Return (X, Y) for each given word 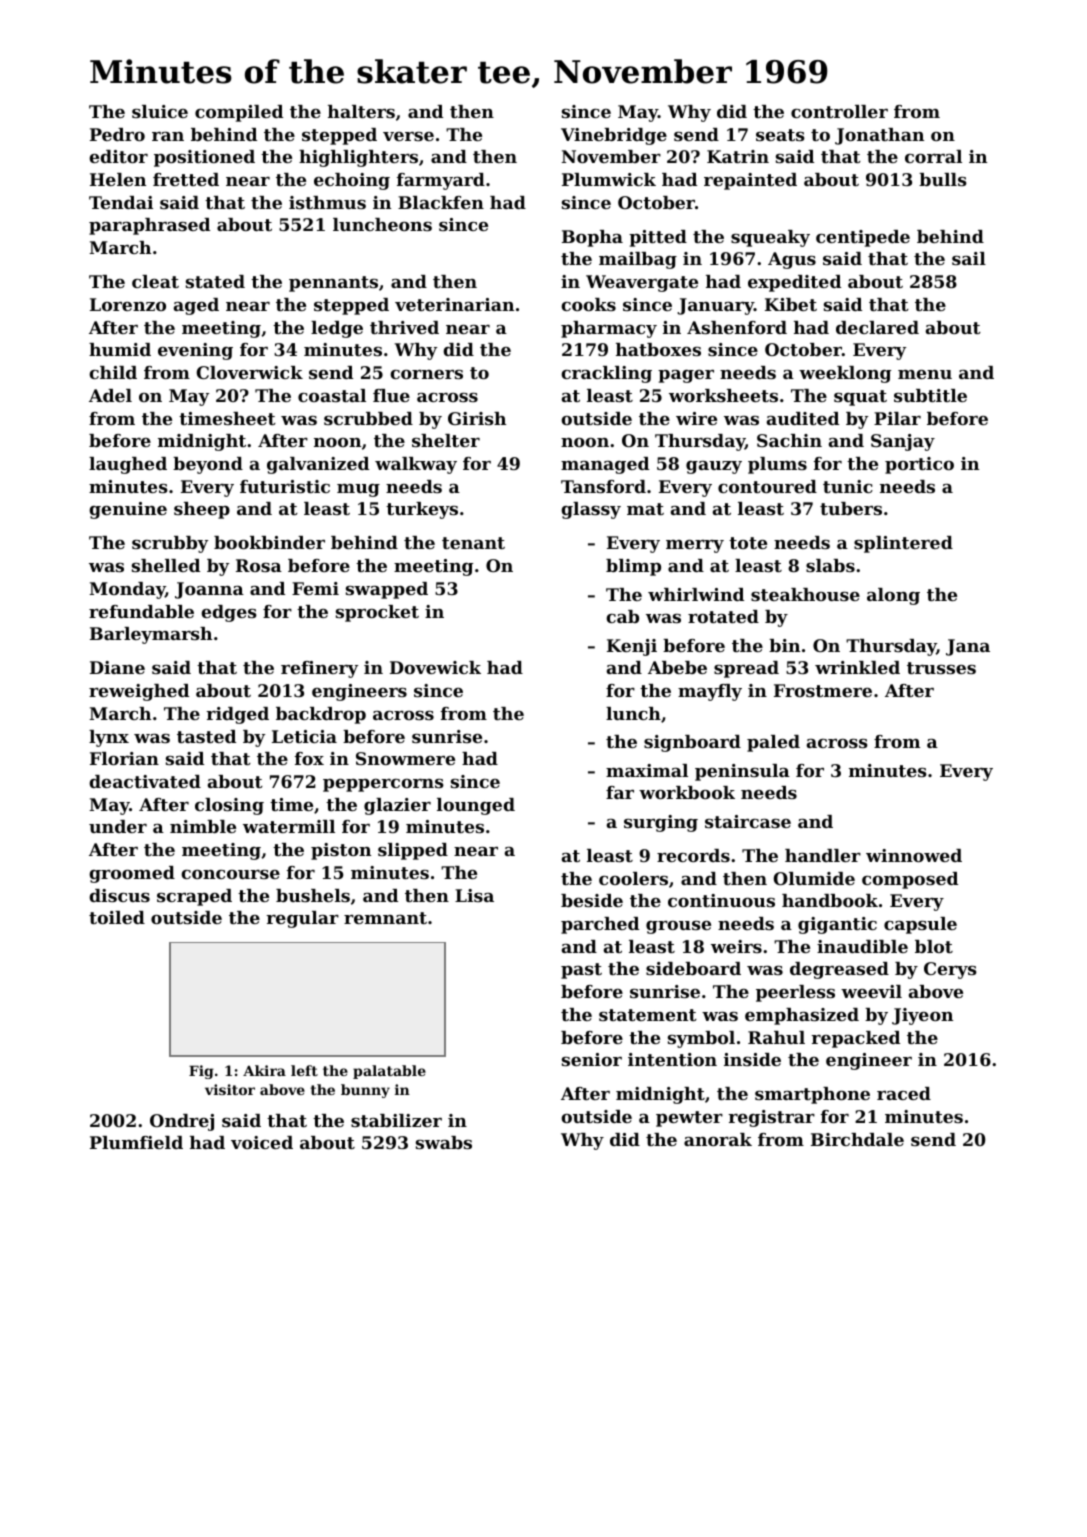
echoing (352, 181)
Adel (110, 395)
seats (780, 135)
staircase (748, 821)
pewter (689, 1119)
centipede (863, 238)
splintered (903, 544)
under (118, 826)
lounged (476, 806)
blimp (633, 567)
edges (229, 613)
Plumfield (136, 1142)
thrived (404, 327)
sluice (160, 111)
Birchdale (857, 1139)
